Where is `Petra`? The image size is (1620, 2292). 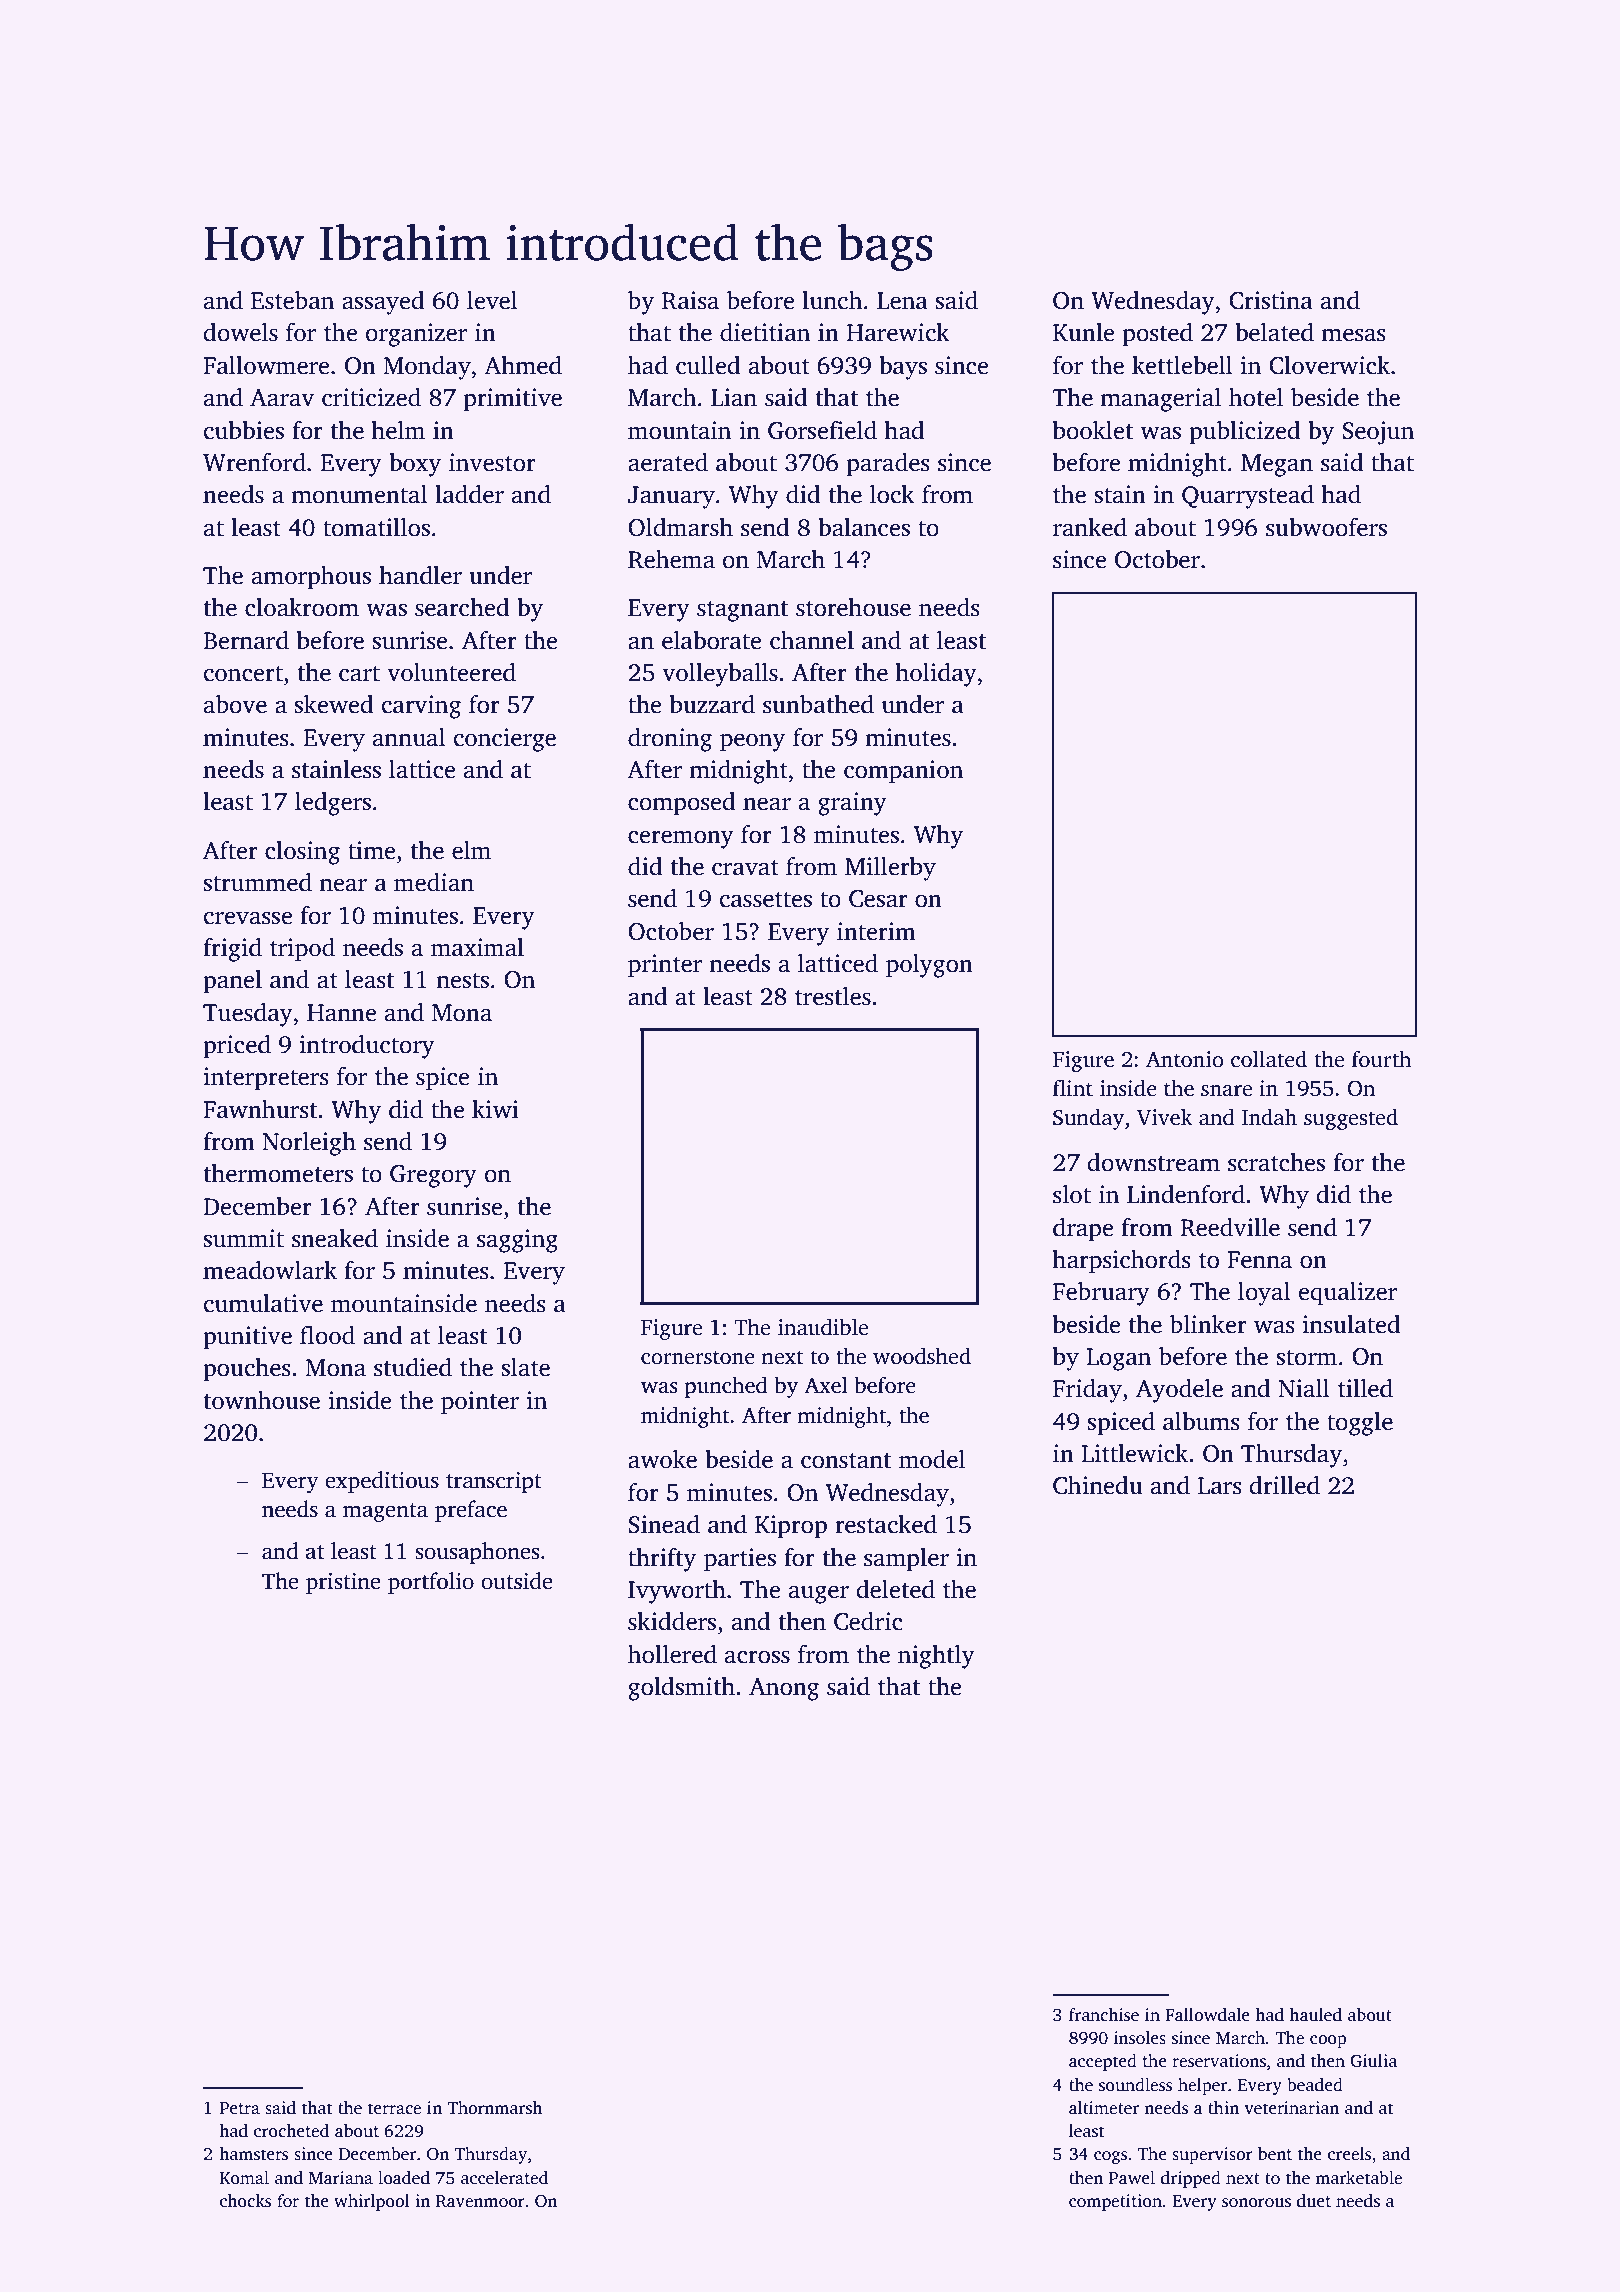 Petra is located at coordinates (239, 2108).
